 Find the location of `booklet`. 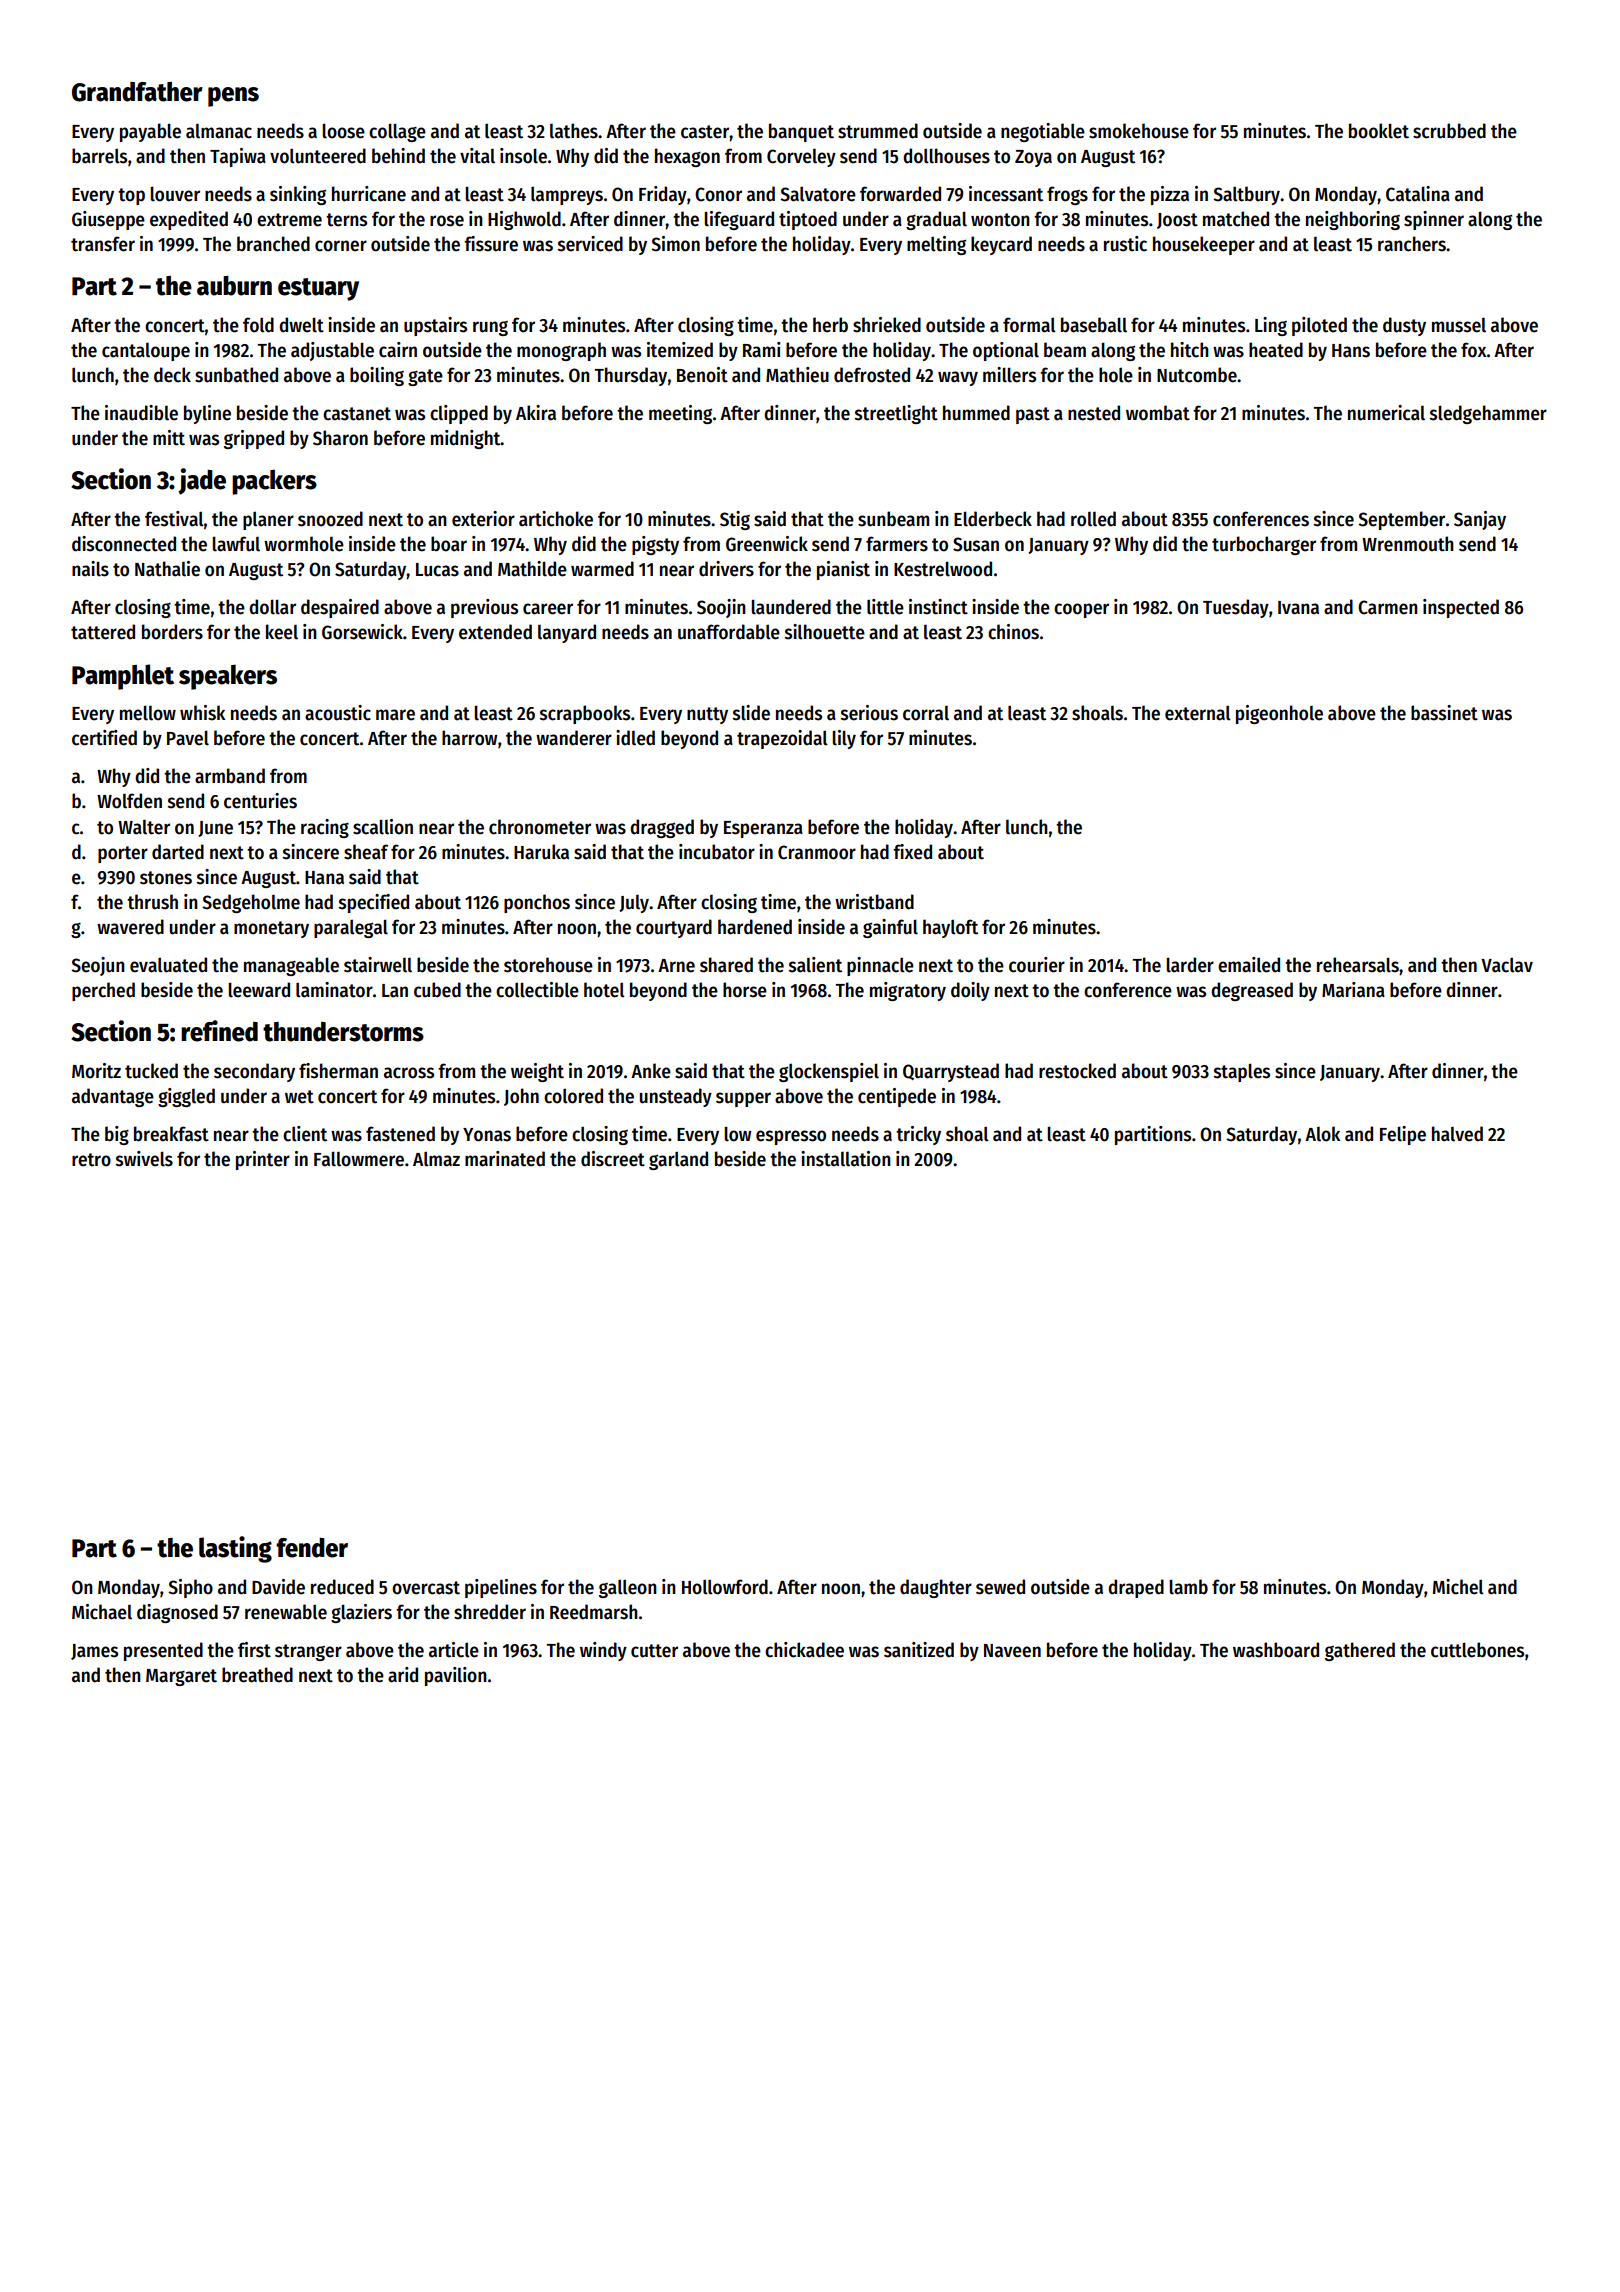

booklet is located at coordinates (1379, 131).
